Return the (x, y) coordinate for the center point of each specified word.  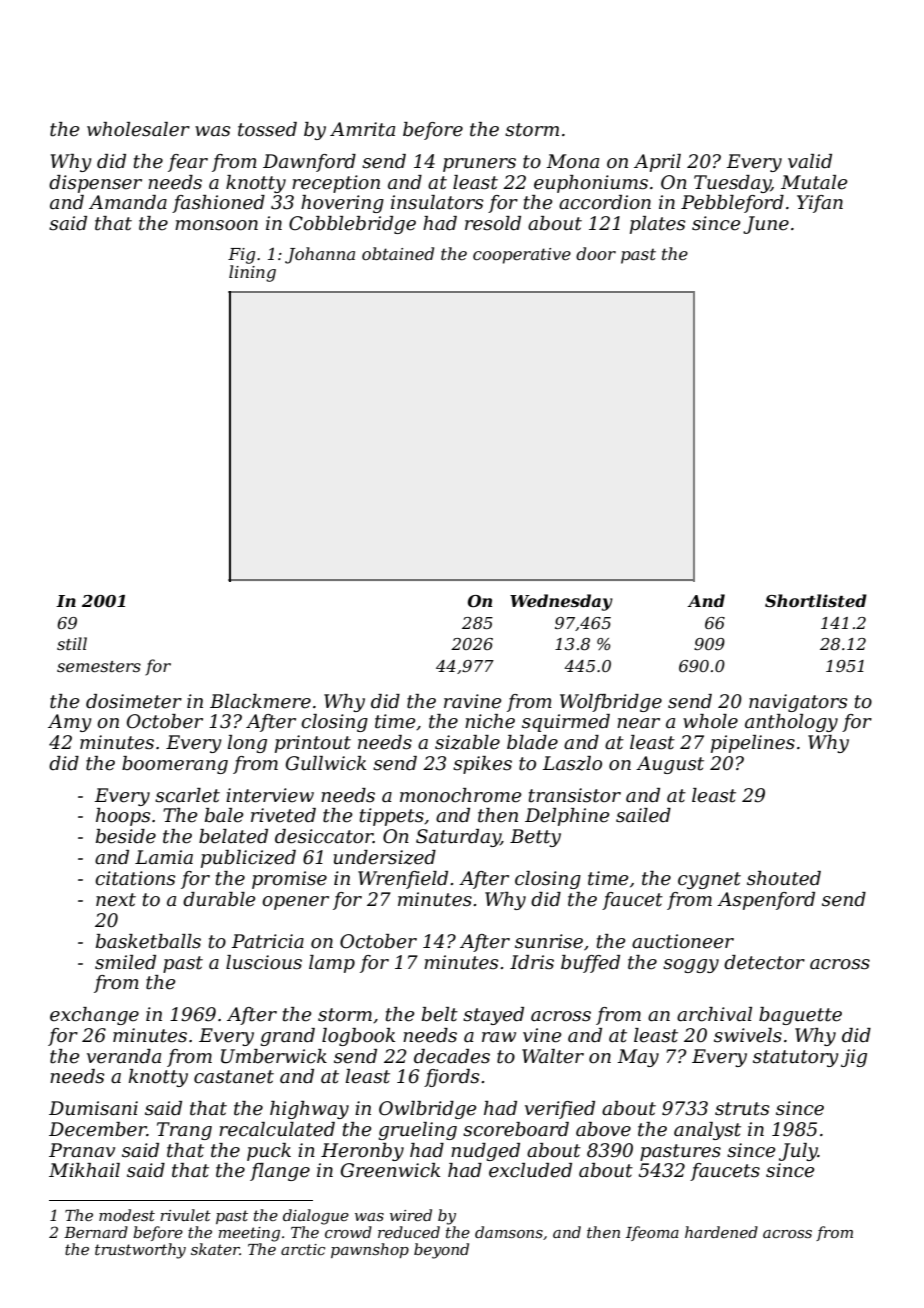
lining (252, 273)
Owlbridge (428, 1110)
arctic (303, 1249)
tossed (267, 129)
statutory (796, 1058)
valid (810, 161)
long (247, 744)
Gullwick (326, 763)
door (596, 253)
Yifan (820, 204)
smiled (125, 962)
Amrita (362, 129)
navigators (798, 703)
